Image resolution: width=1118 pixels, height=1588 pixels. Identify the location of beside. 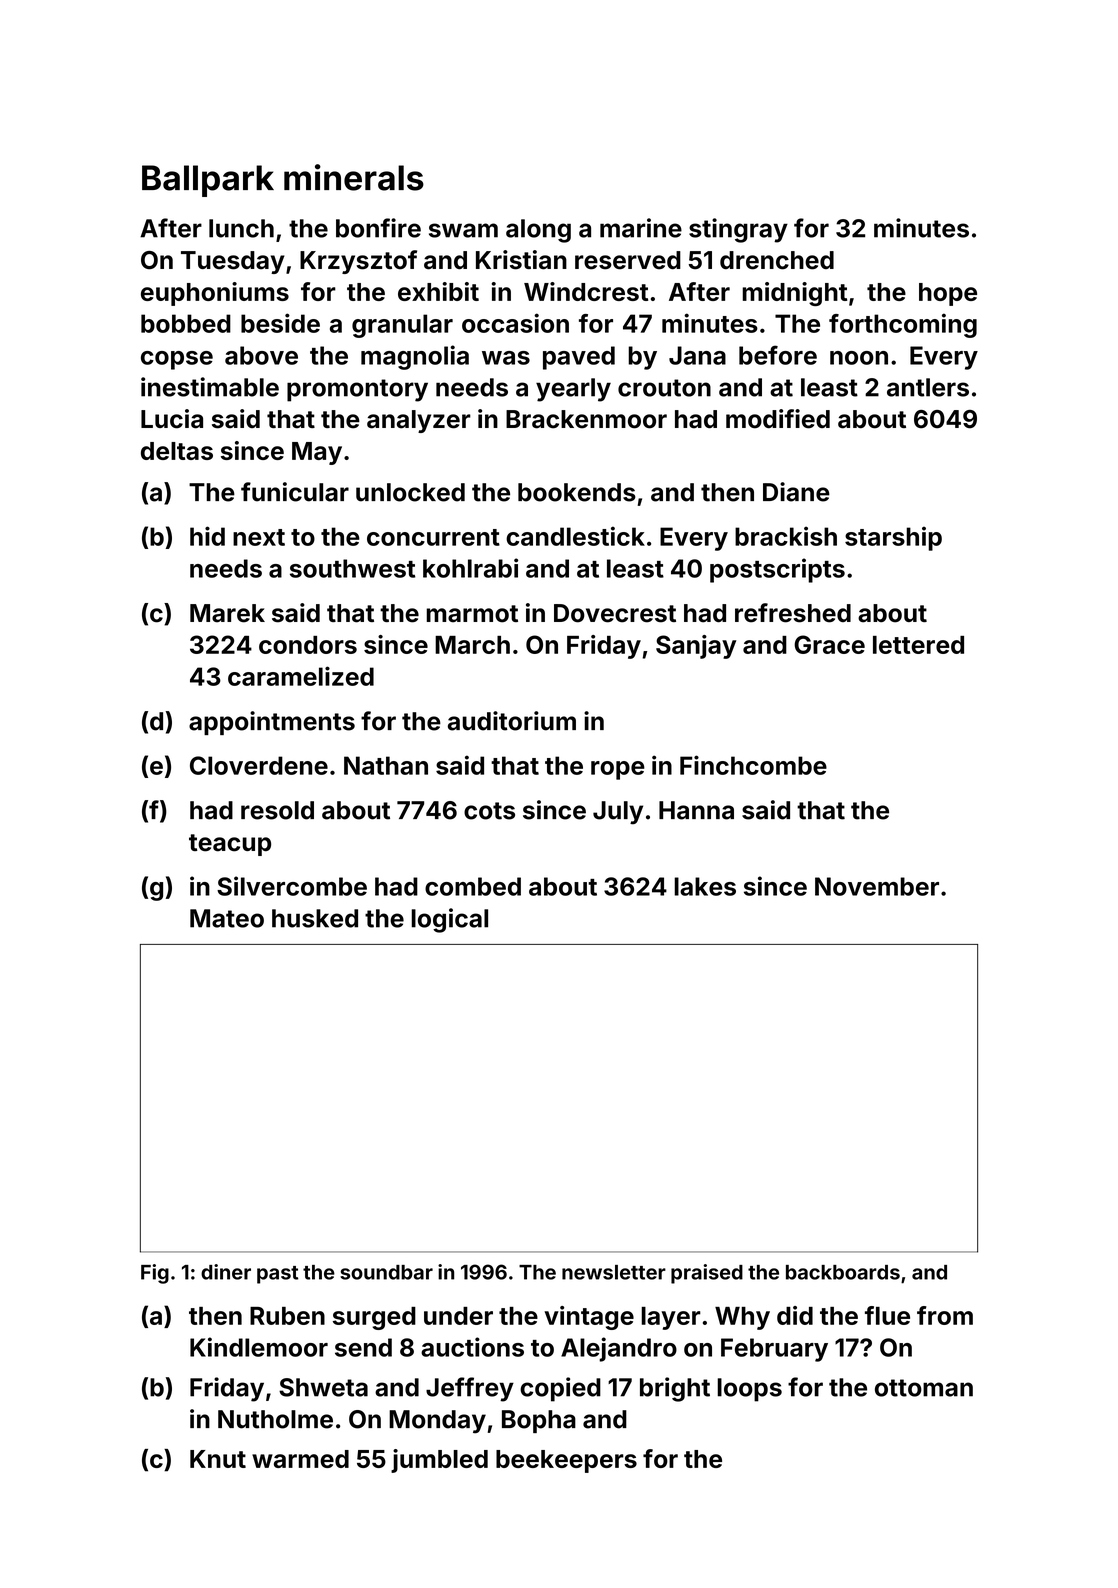
(280, 323).
